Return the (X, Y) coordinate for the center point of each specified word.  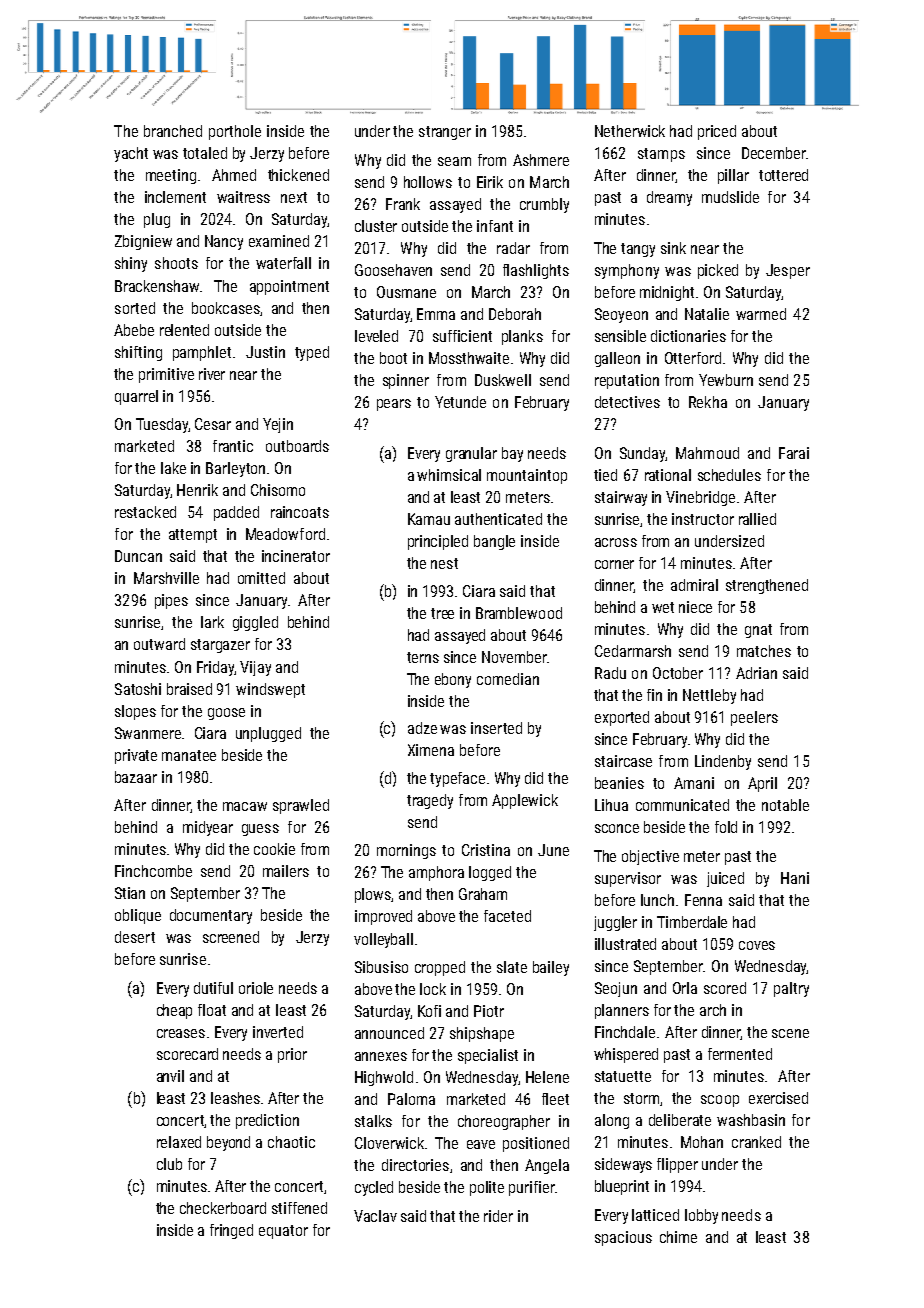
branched (173, 131)
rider (498, 1216)
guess (260, 830)
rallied (757, 519)
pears (394, 405)
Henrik (197, 490)
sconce (617, 828)
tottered (783, 175)
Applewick (525, 801)
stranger (445, 133)
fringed (231, 1231)
